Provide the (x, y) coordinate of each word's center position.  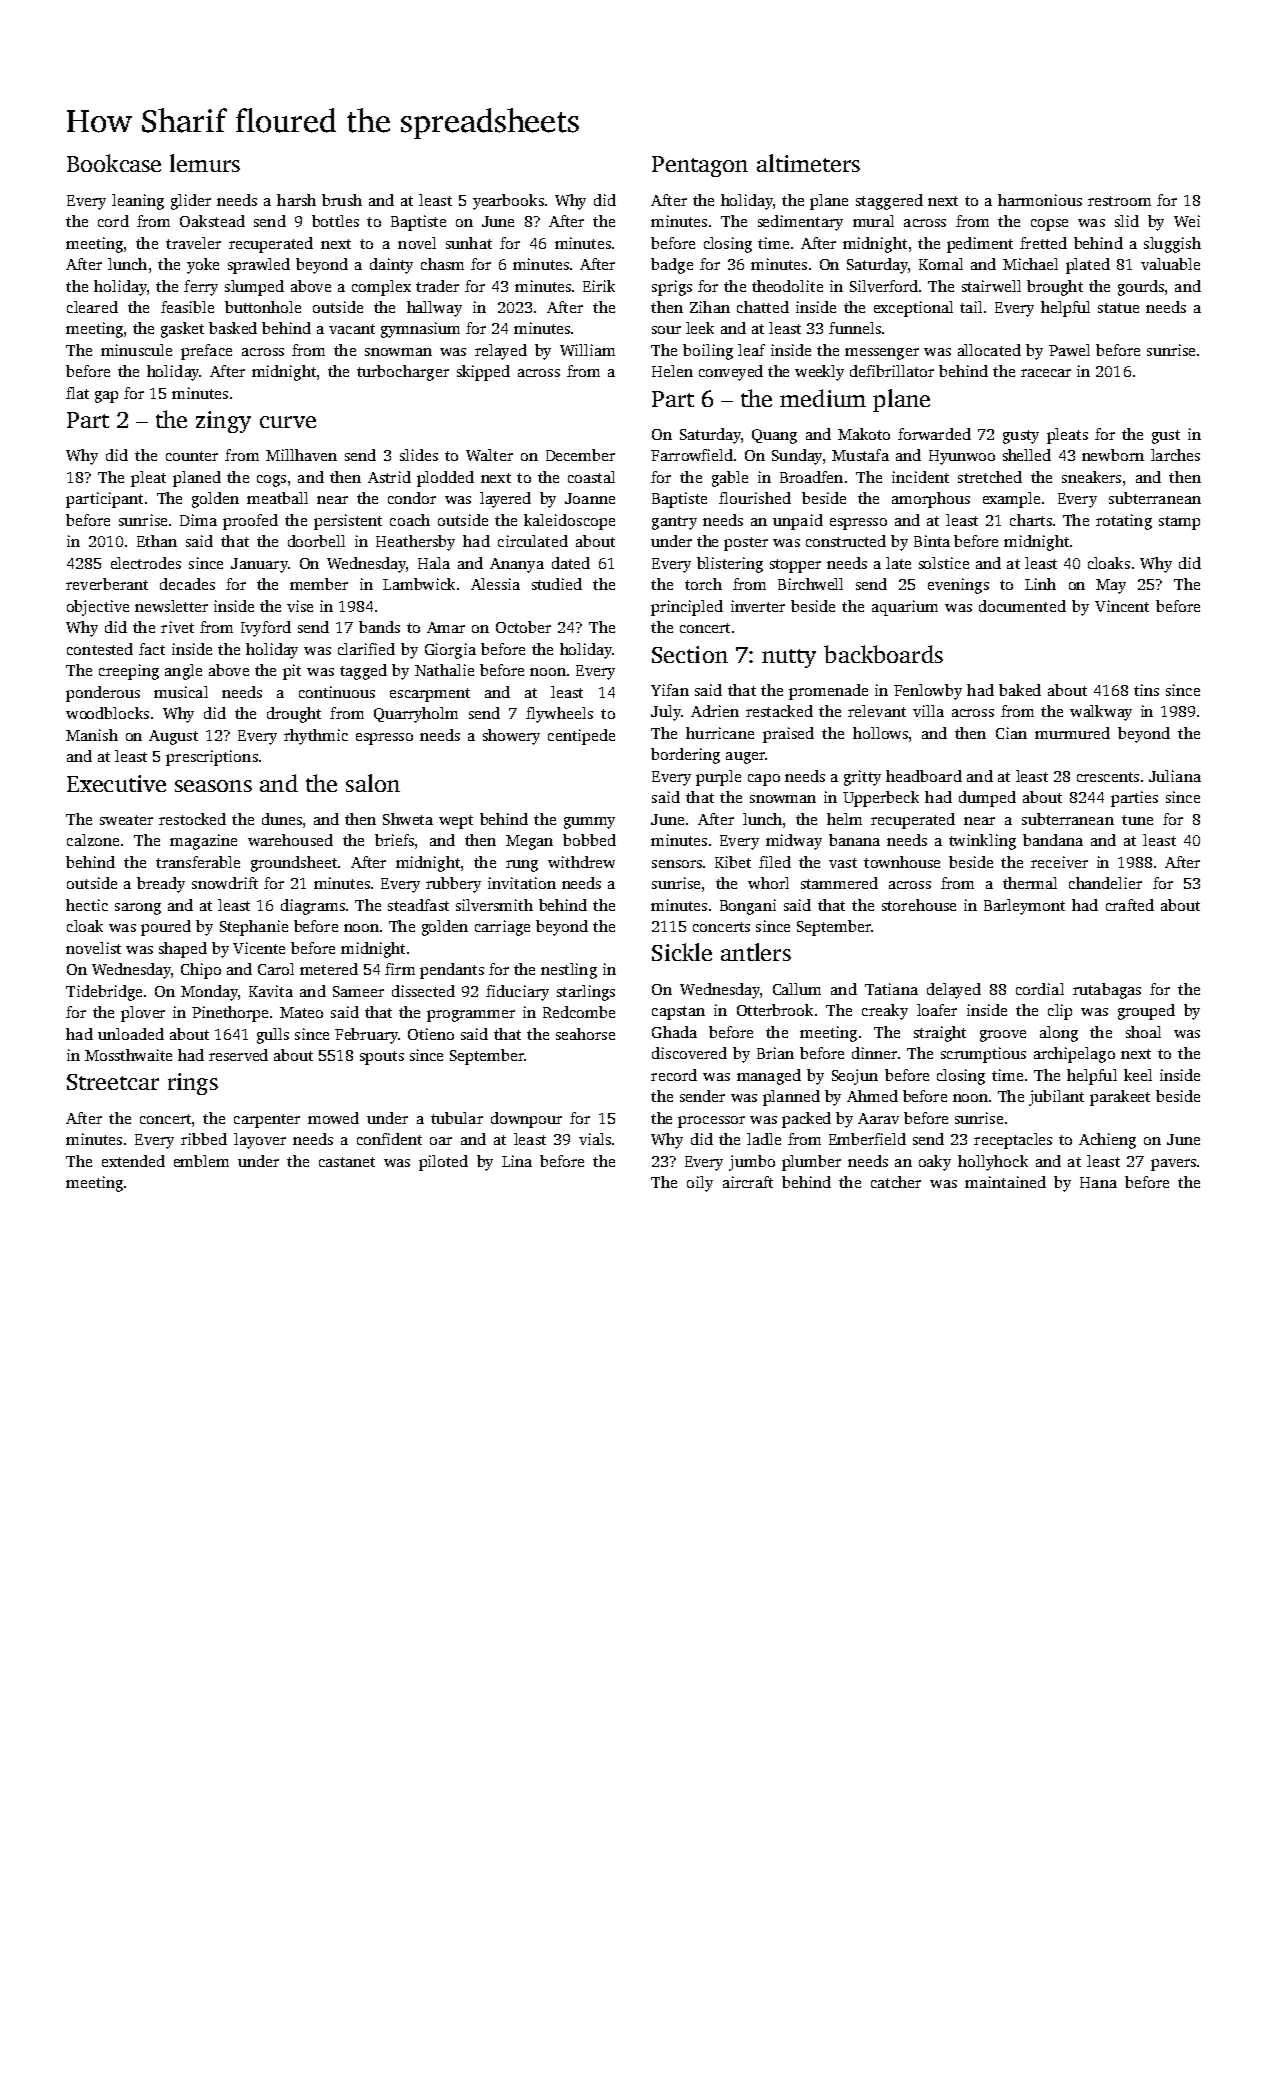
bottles (335, 221)
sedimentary (800, 223)
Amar (446, 627)
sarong (138, 909)
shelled (1027, 455)
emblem (201, 1161)
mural (873, 221)
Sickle (682, 952)
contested (100, 649)
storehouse (919, 905)
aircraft (748, 1182)
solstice (944, 563)
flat (77, 393)
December (580, 455)
